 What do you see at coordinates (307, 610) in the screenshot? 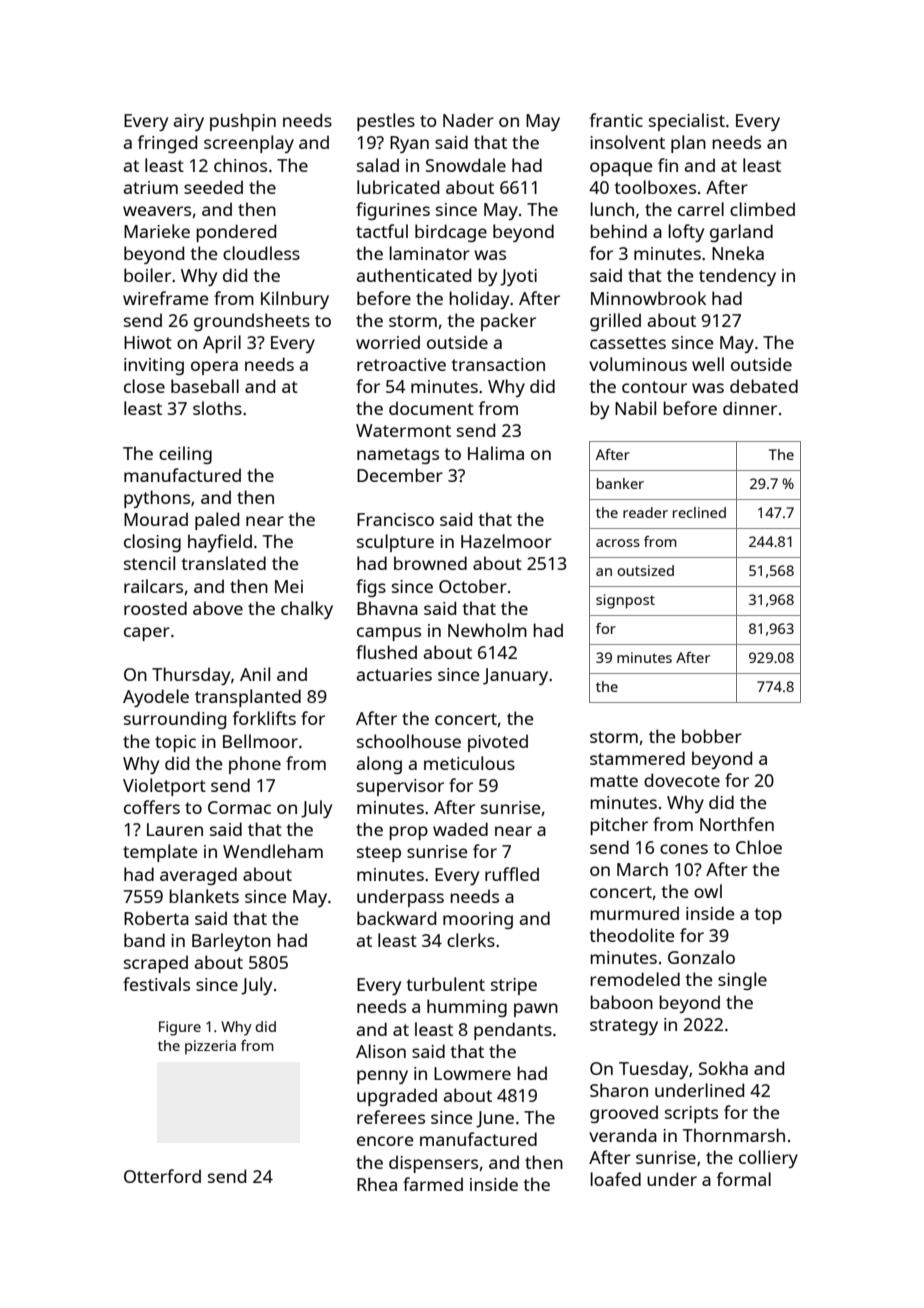
I see `chalky` at bounding box center [307, 610].
